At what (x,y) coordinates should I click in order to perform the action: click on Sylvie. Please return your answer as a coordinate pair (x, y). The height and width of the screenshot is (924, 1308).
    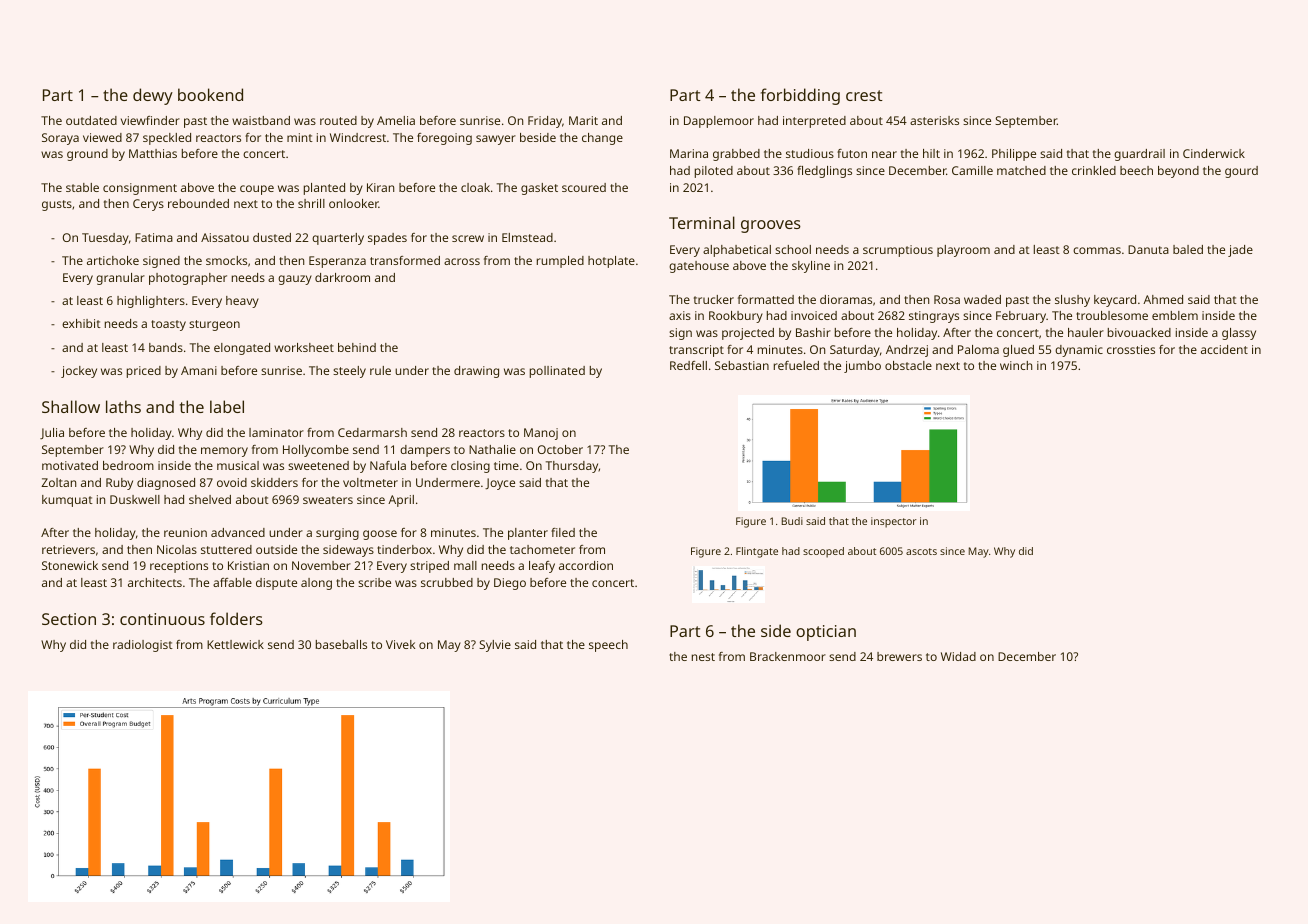
    Looking at the image, I should click on (495, 646).
